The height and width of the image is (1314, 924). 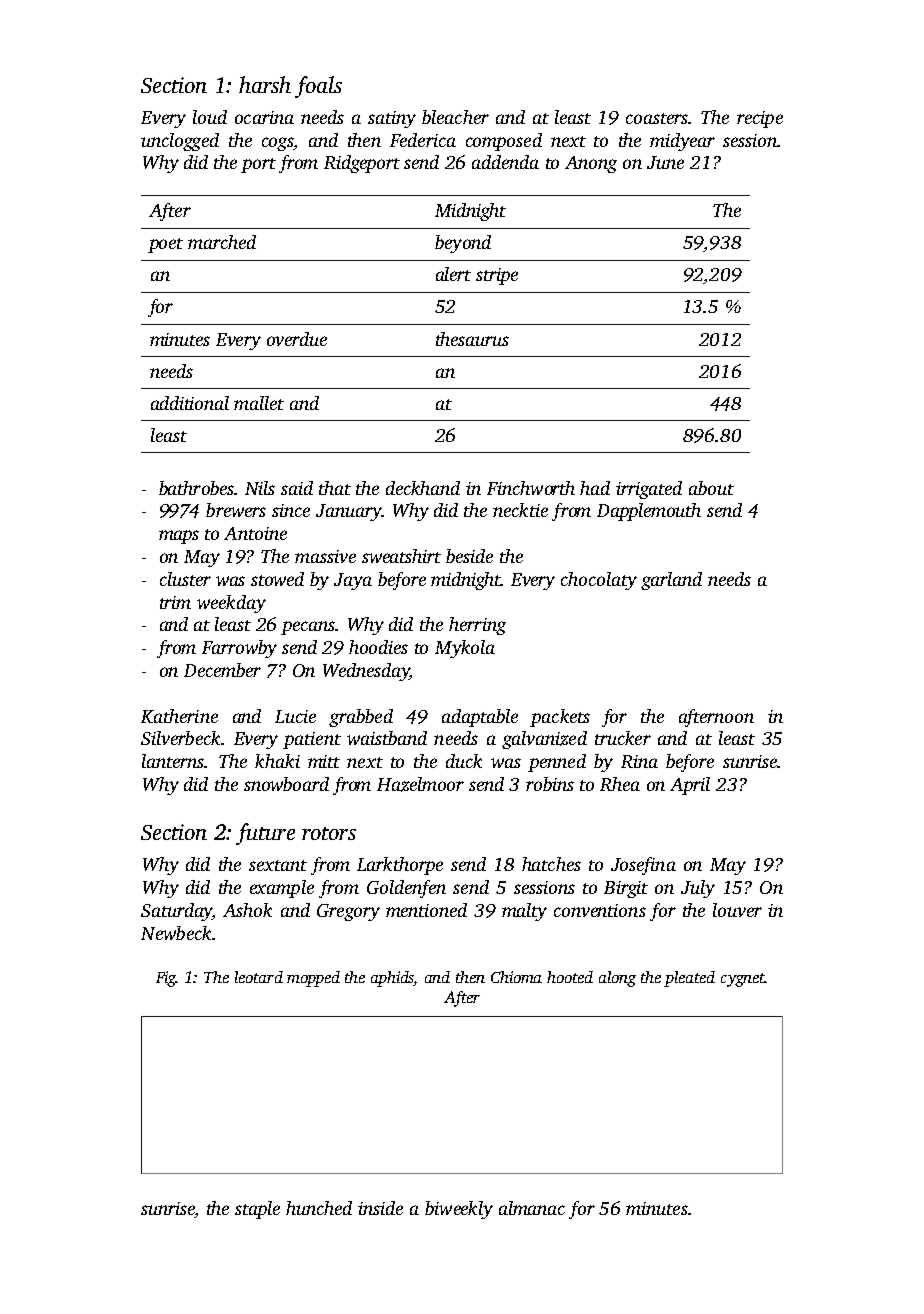 What do you see at coordinates (210, 117) in the image?
I see `loud` at bounding box center [210, 117].
